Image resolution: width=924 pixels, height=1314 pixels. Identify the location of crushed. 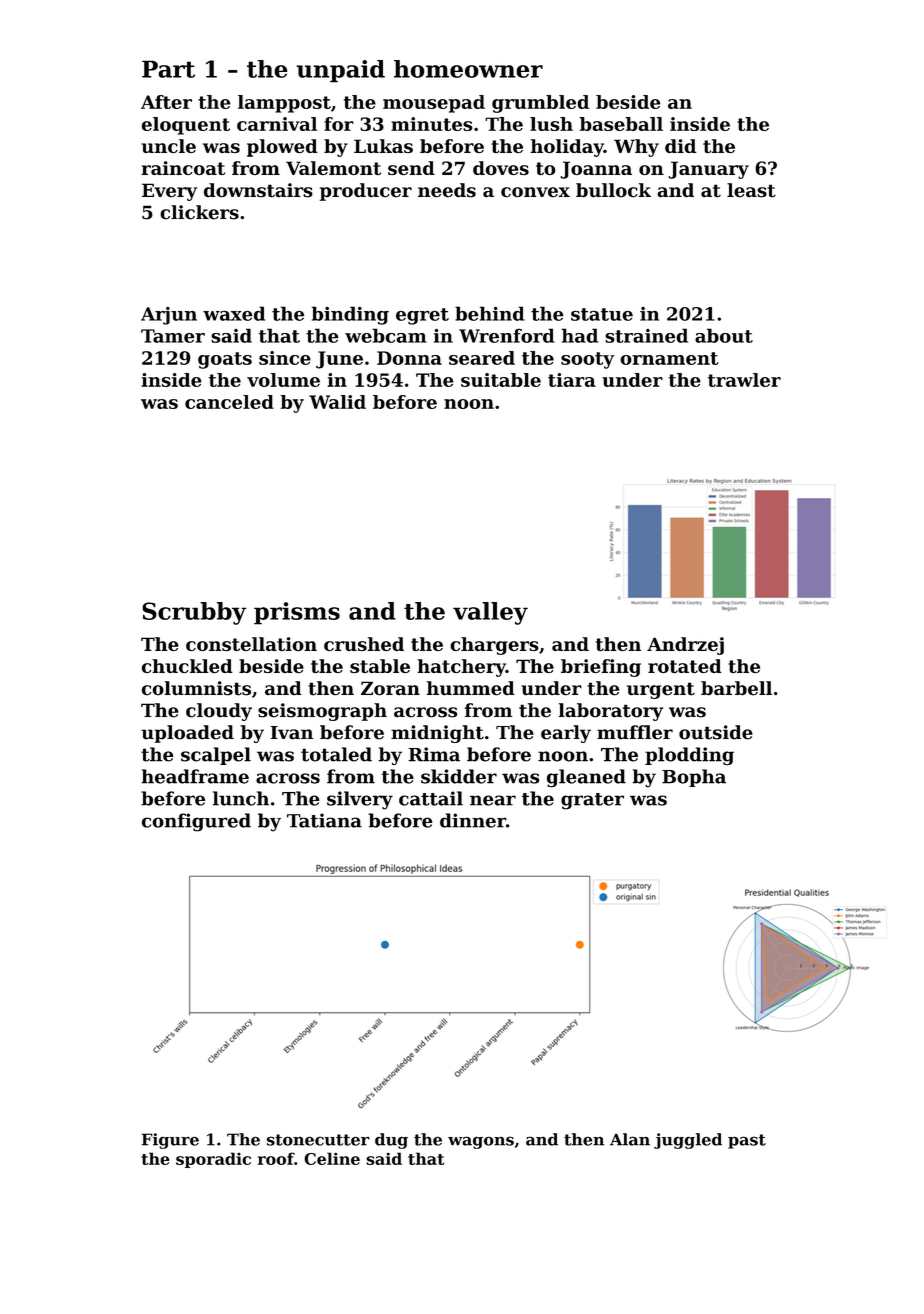
(364, 644).
